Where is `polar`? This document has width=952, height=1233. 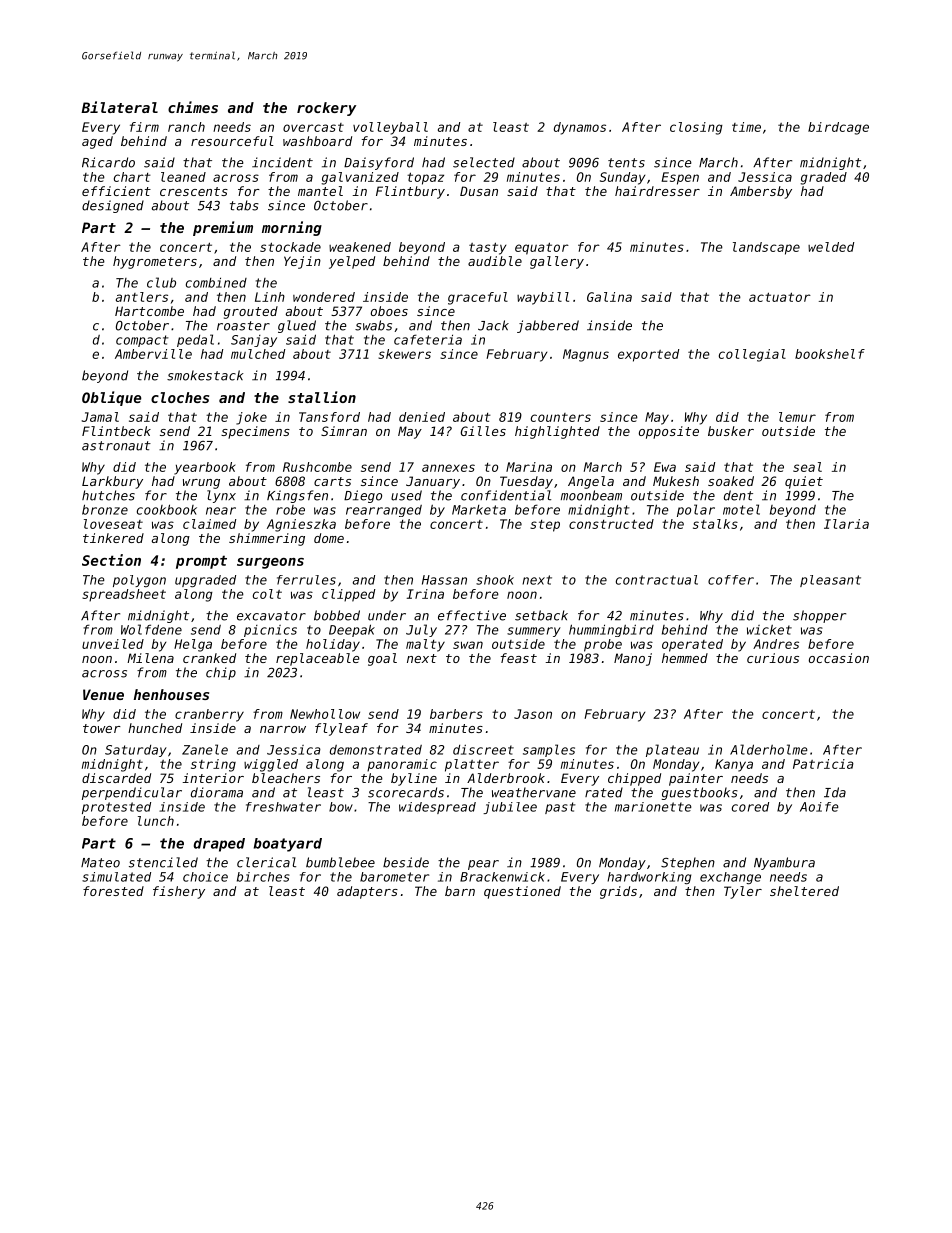 polar is located at coordinates (696, 510).
